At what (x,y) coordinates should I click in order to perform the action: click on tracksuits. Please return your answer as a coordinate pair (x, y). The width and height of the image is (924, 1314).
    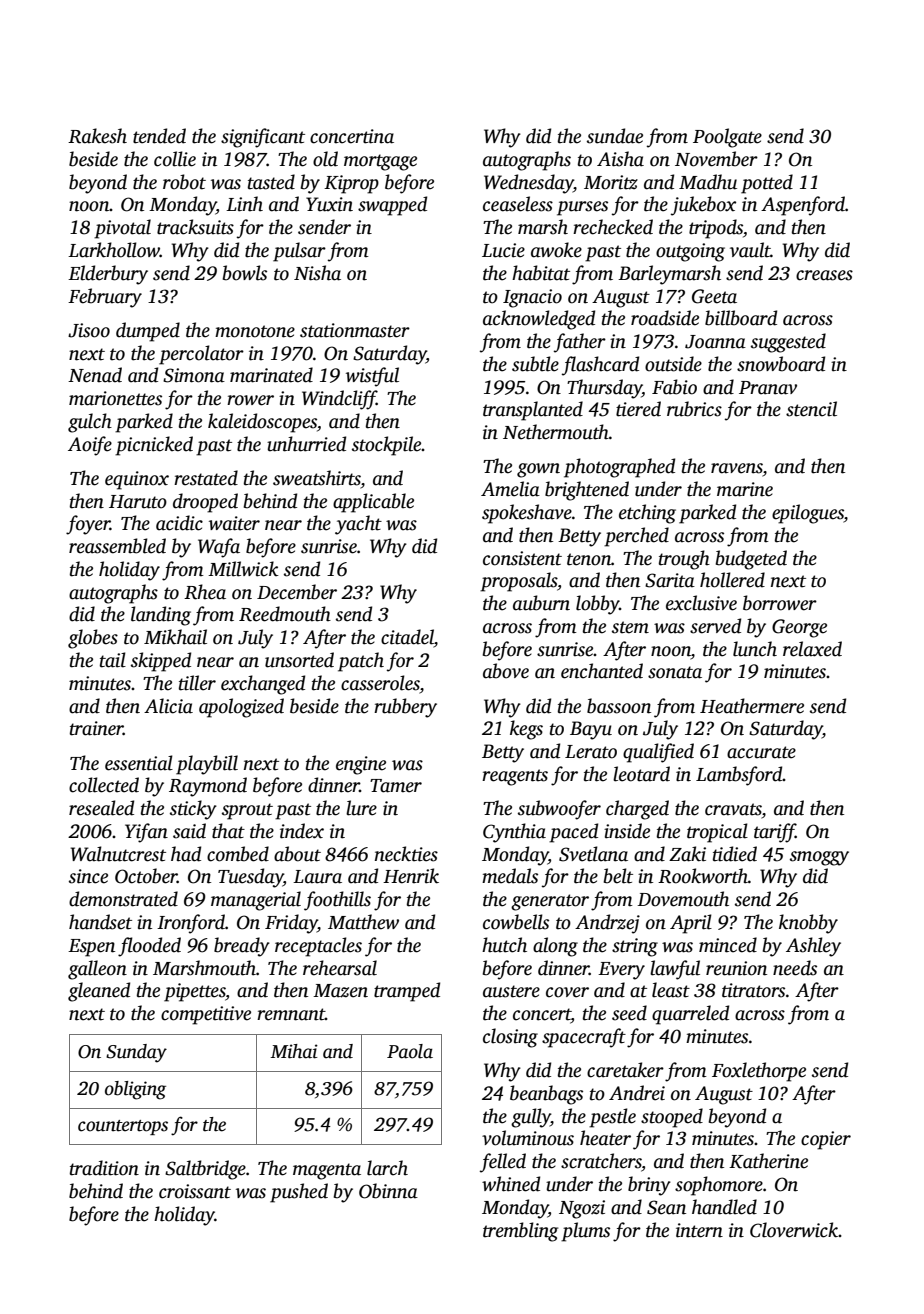
    Looking at the image, I should click on (195, 227).
